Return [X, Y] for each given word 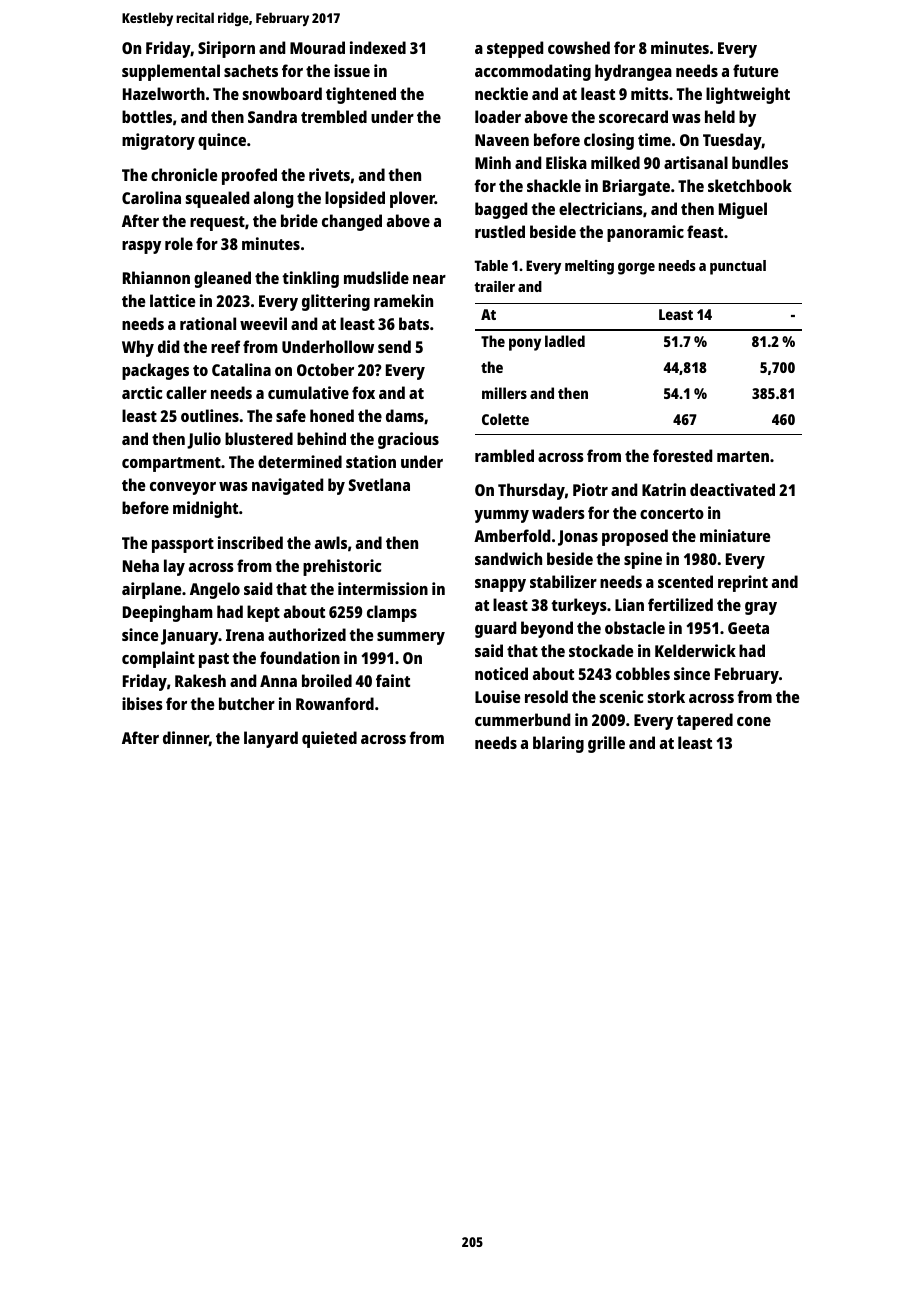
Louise [498, 696]
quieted [329, 739]
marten [743, 456]
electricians [601, 208]
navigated [287, 486]
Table [491, 265]
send [394, 346]
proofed [249, 176]
